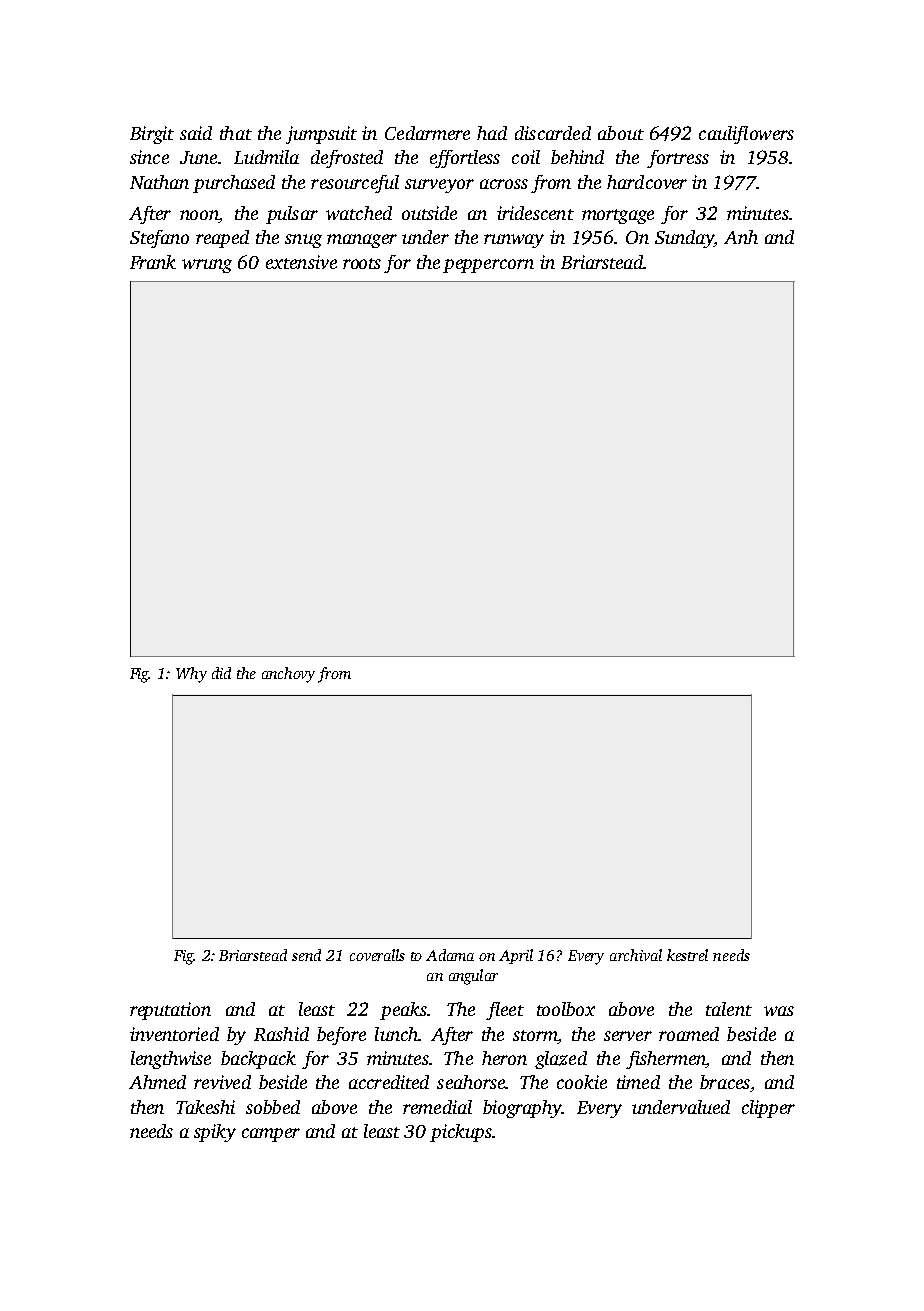  What do you see at coordinates (553, 133) in the document?
I see `discarded` at bounding box center [553, 133].
